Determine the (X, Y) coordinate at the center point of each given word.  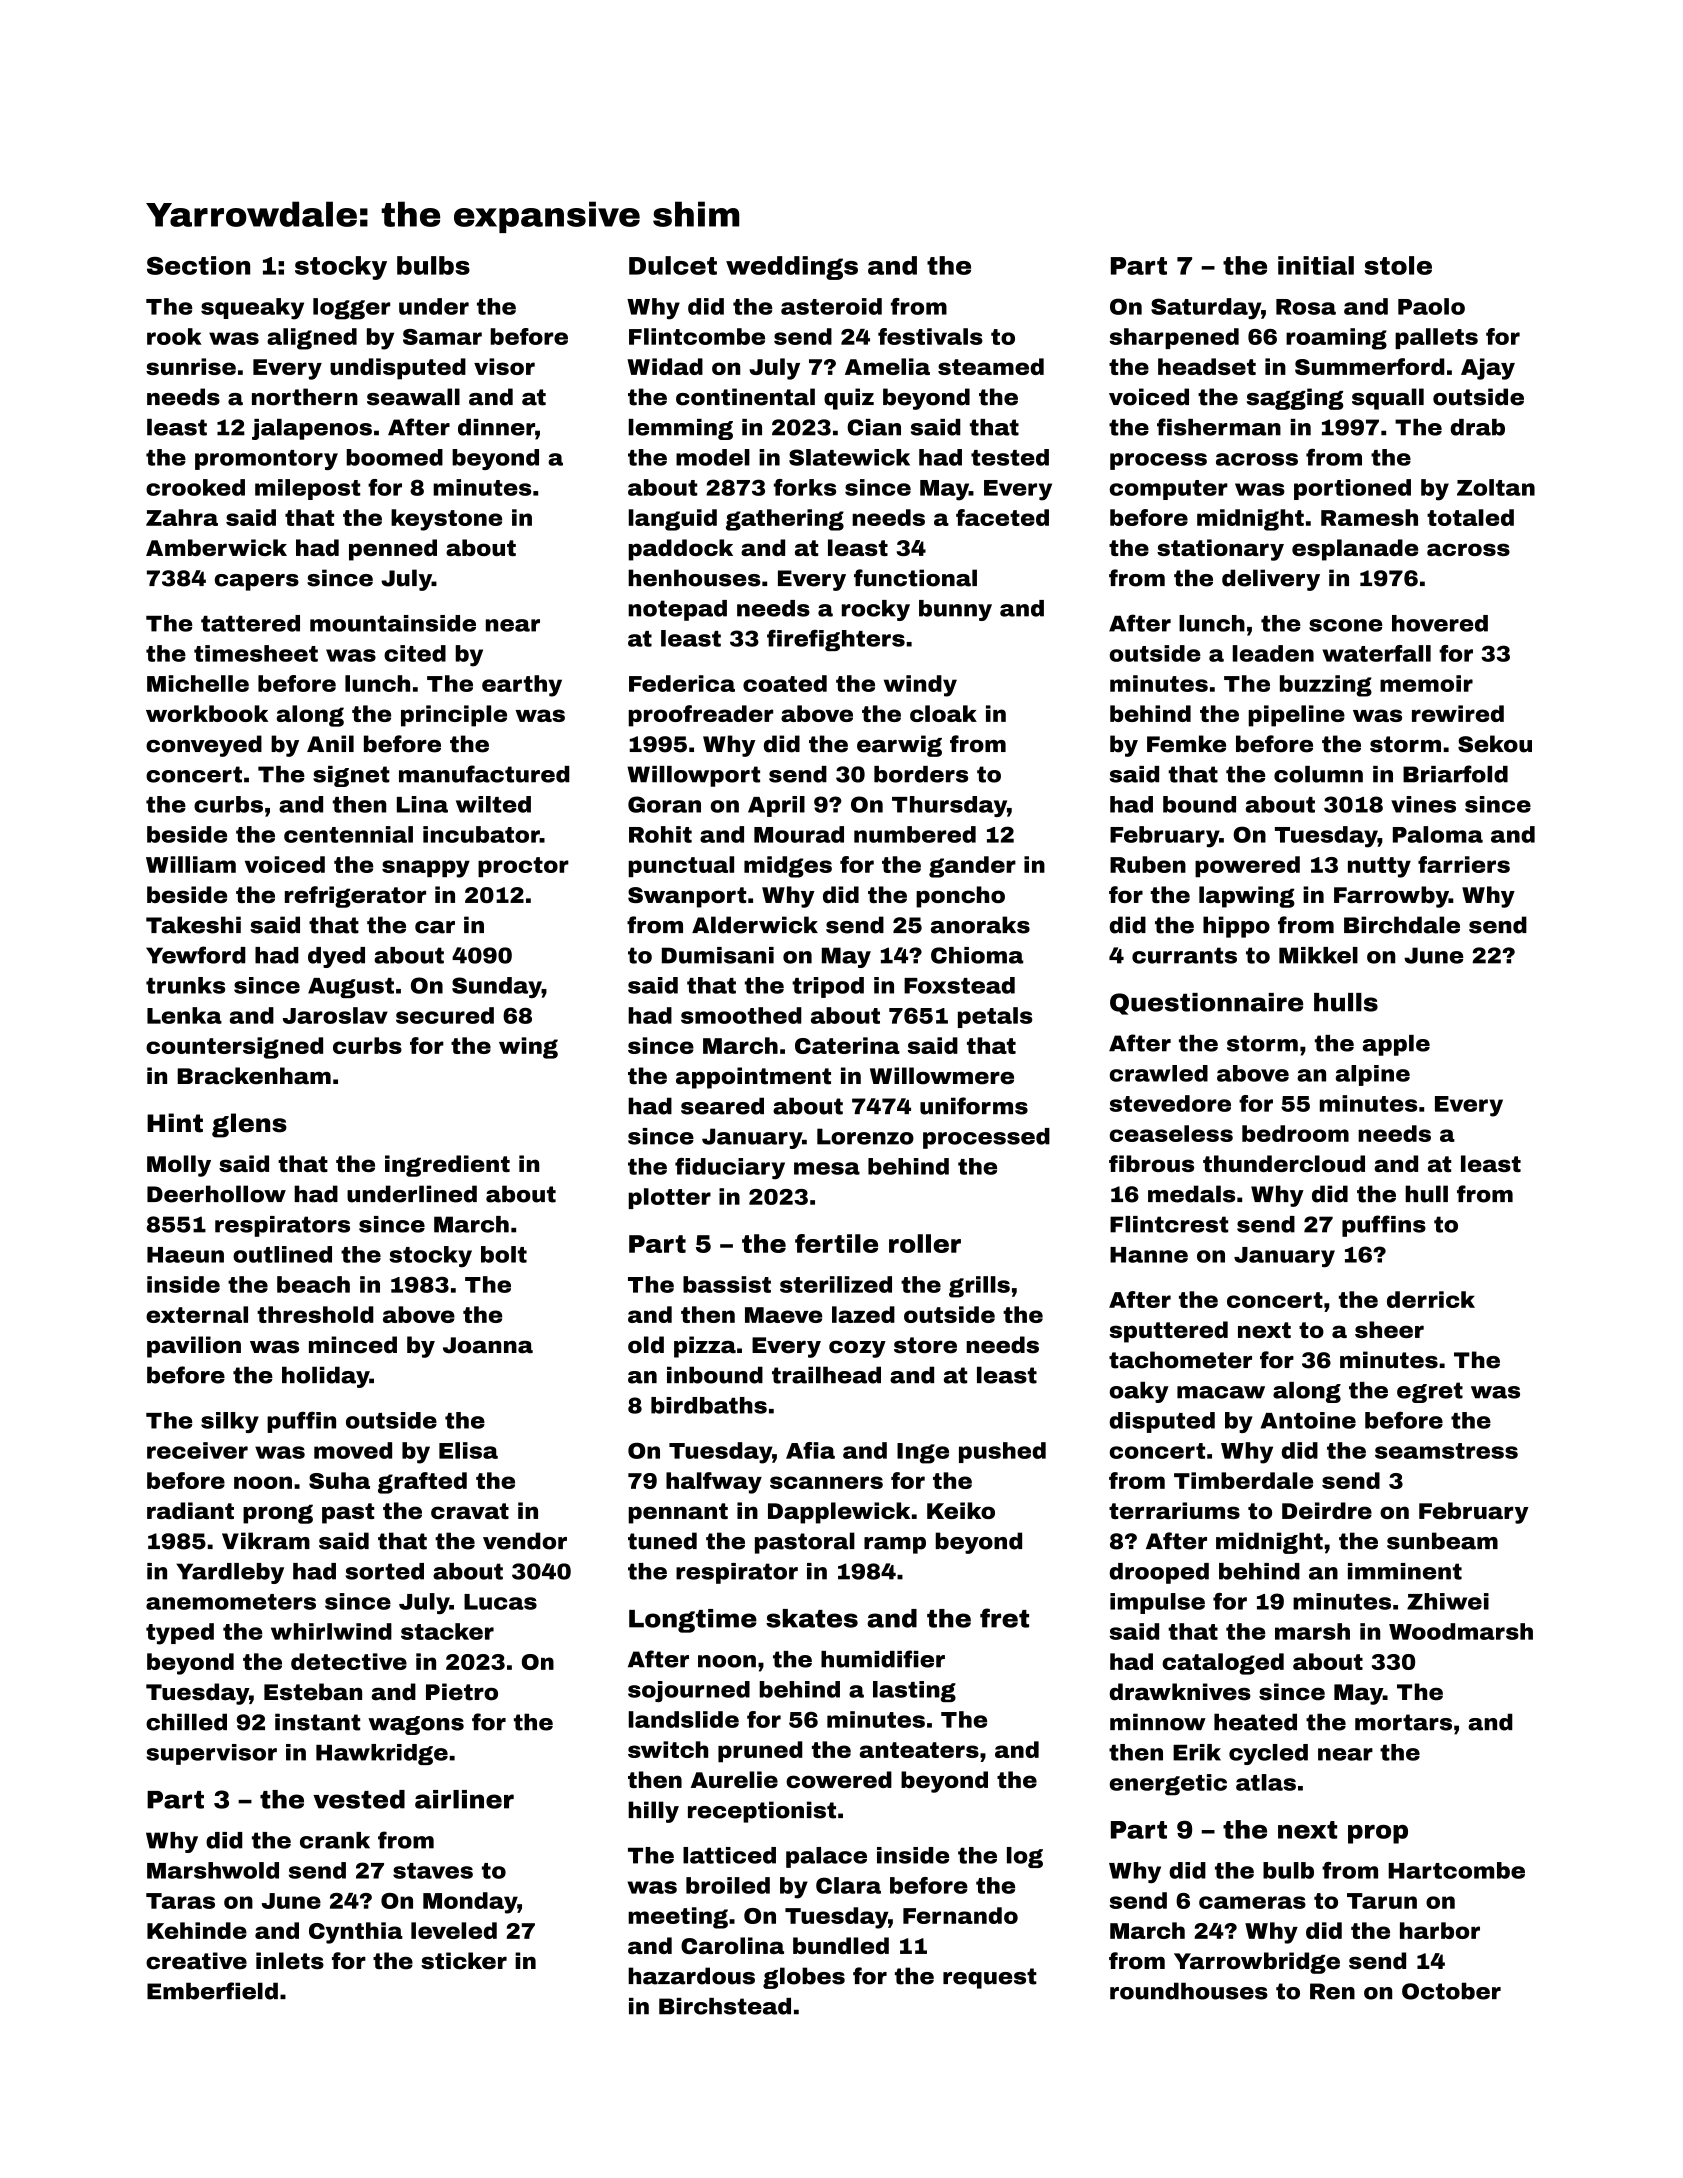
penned (393, 550)
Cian (874, 427)
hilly (653, 1812)
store (925, 1345)
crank (335, 1840)
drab (1478, 427)
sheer (1389, 1329)
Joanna (488, 1345)
